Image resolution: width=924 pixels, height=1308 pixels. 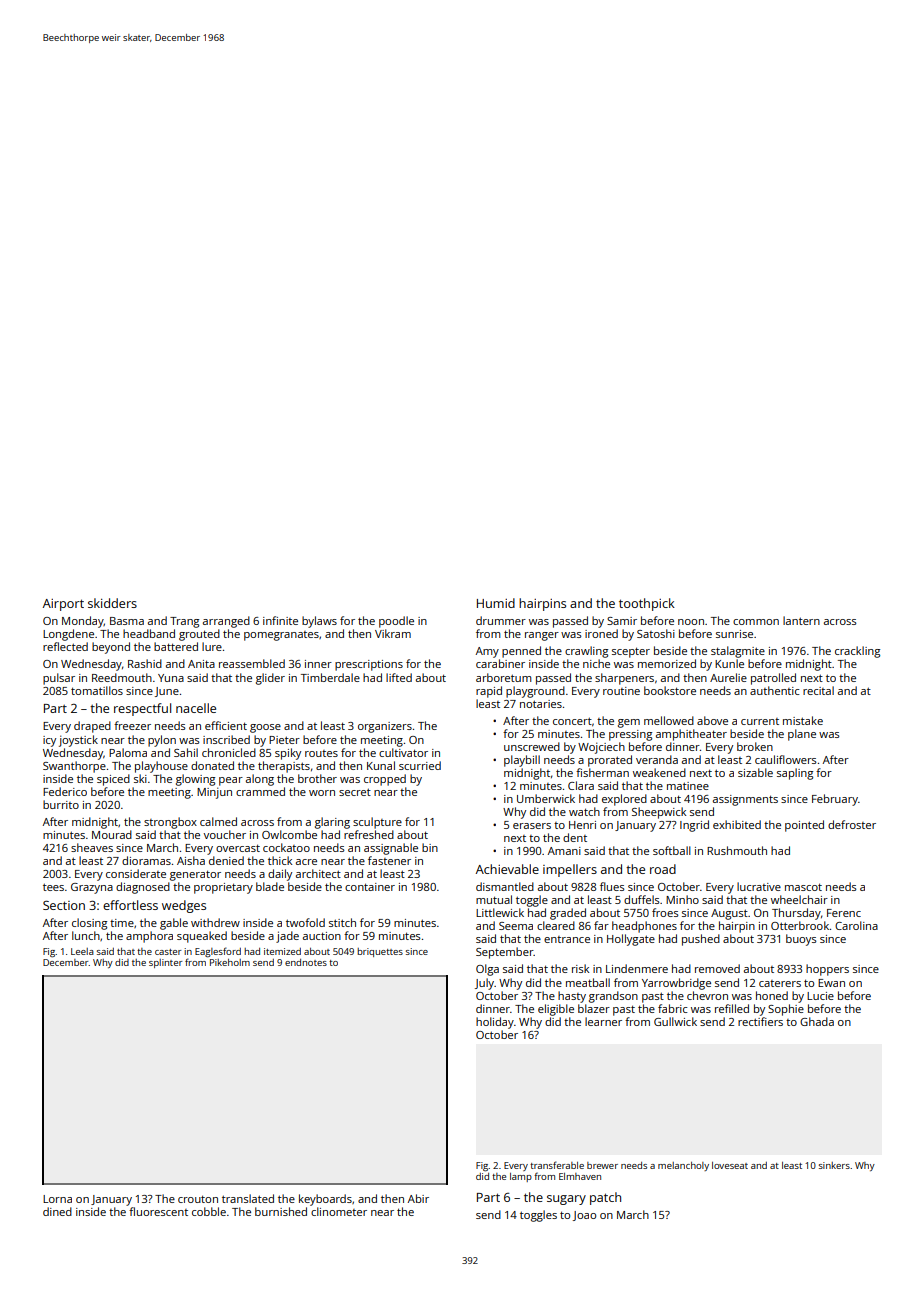 I want to click on loveseat, so click(x=730, y=1165).
